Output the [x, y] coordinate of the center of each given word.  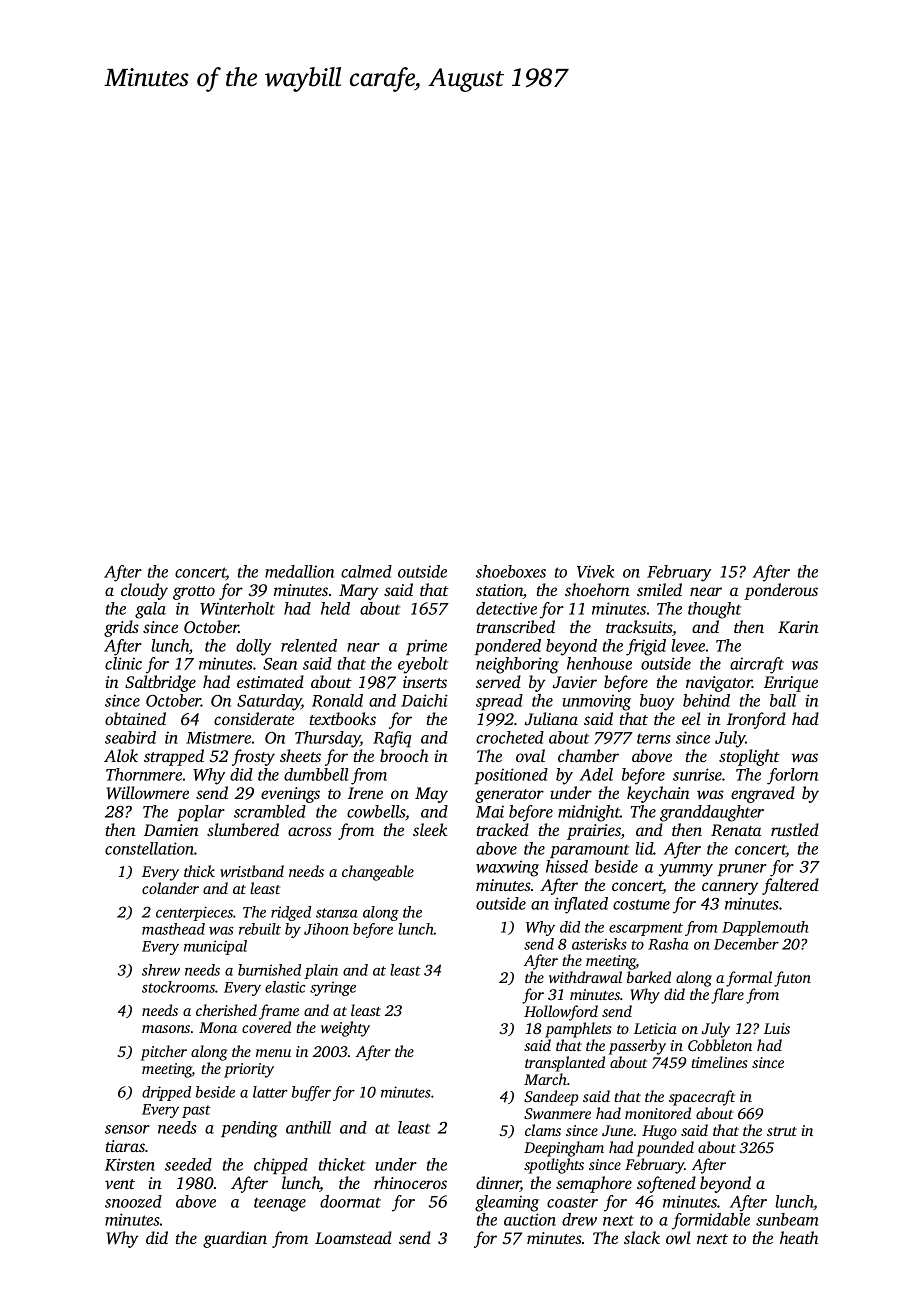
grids [121, 628]
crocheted [510, 737]
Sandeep [551, 1098]
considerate [254, 718]
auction [530, 1219]
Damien [171, 830]
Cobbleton [720, 1045]
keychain [658, 794]
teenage [280, 1204]
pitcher [164, 1053]
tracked [503, 829]
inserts [425, 682]
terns [654, 738]
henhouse [599, 663]
